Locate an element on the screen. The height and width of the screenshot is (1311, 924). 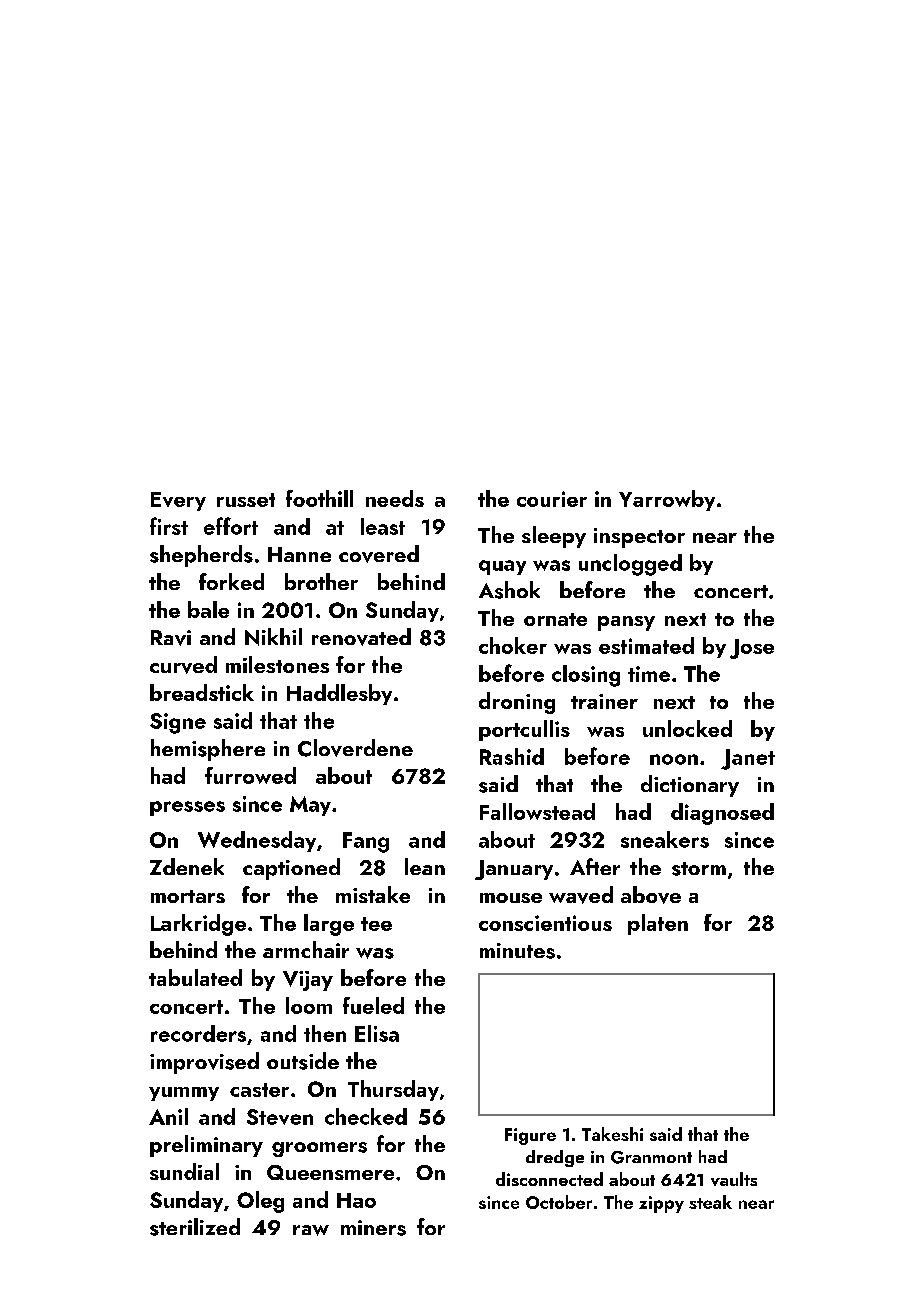
unclogged is located at coordinates (630, 565).
